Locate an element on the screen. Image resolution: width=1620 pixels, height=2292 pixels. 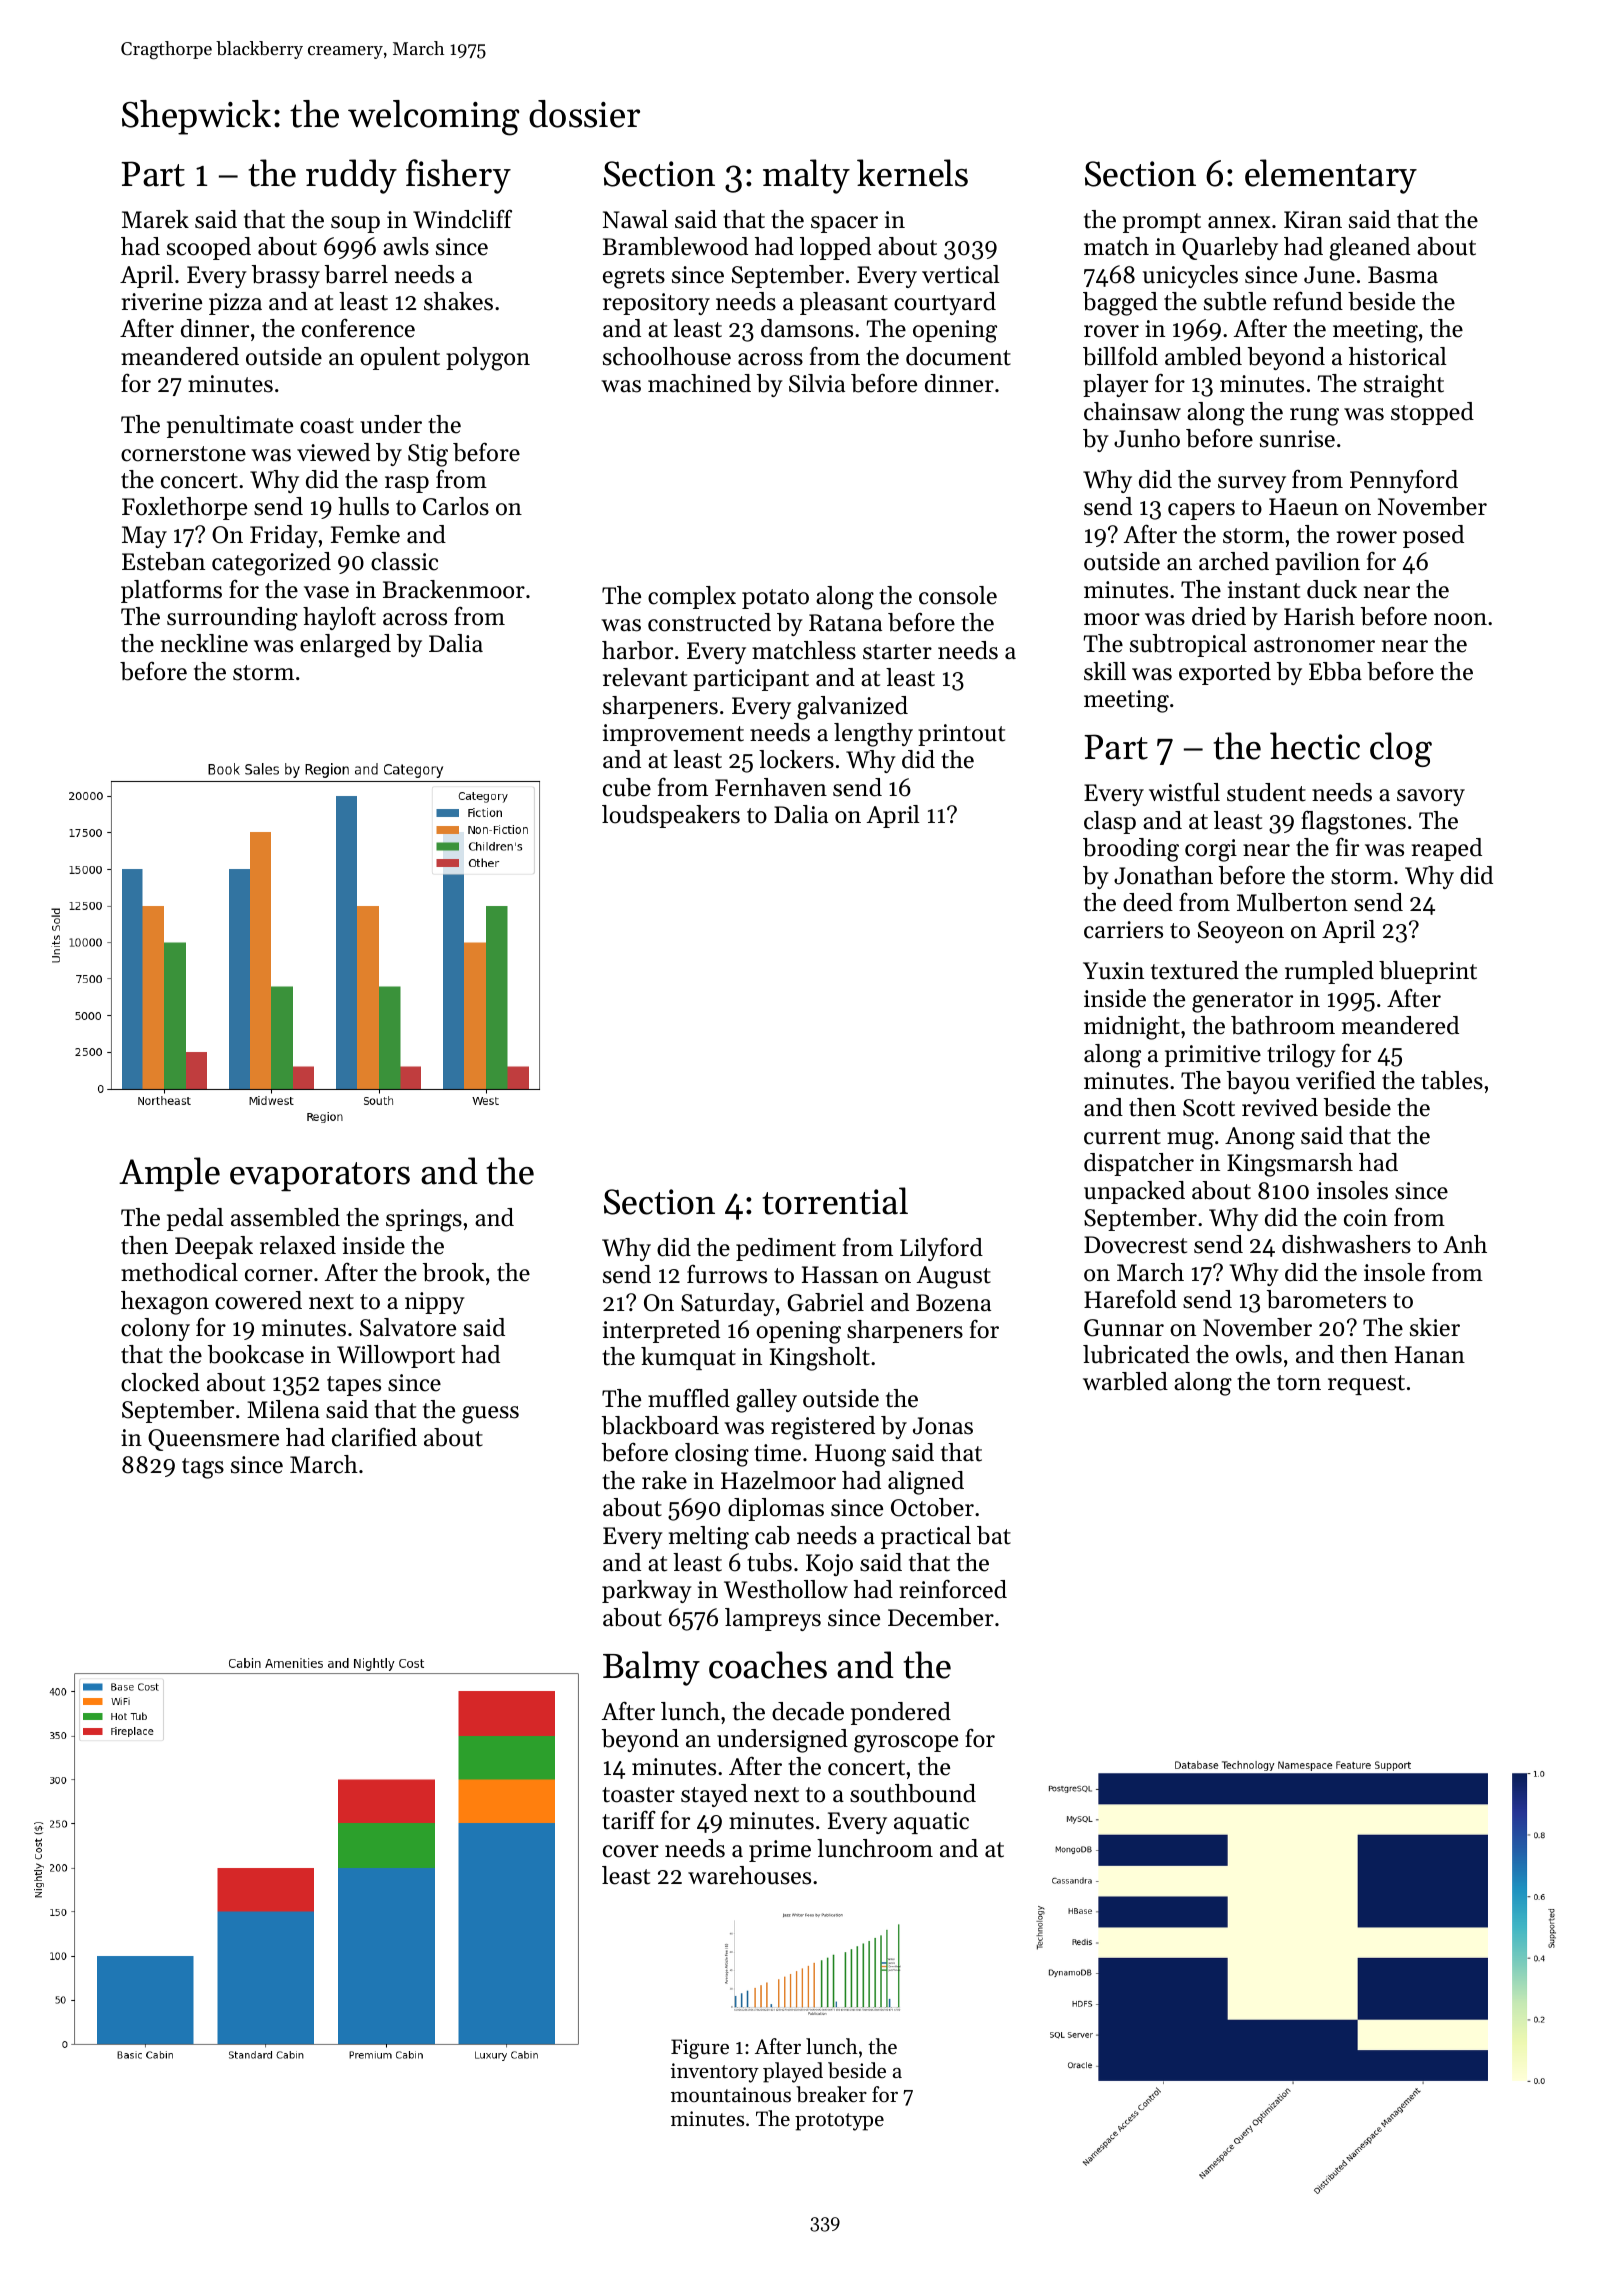
elementary is located at coordinates (1331, 176).
